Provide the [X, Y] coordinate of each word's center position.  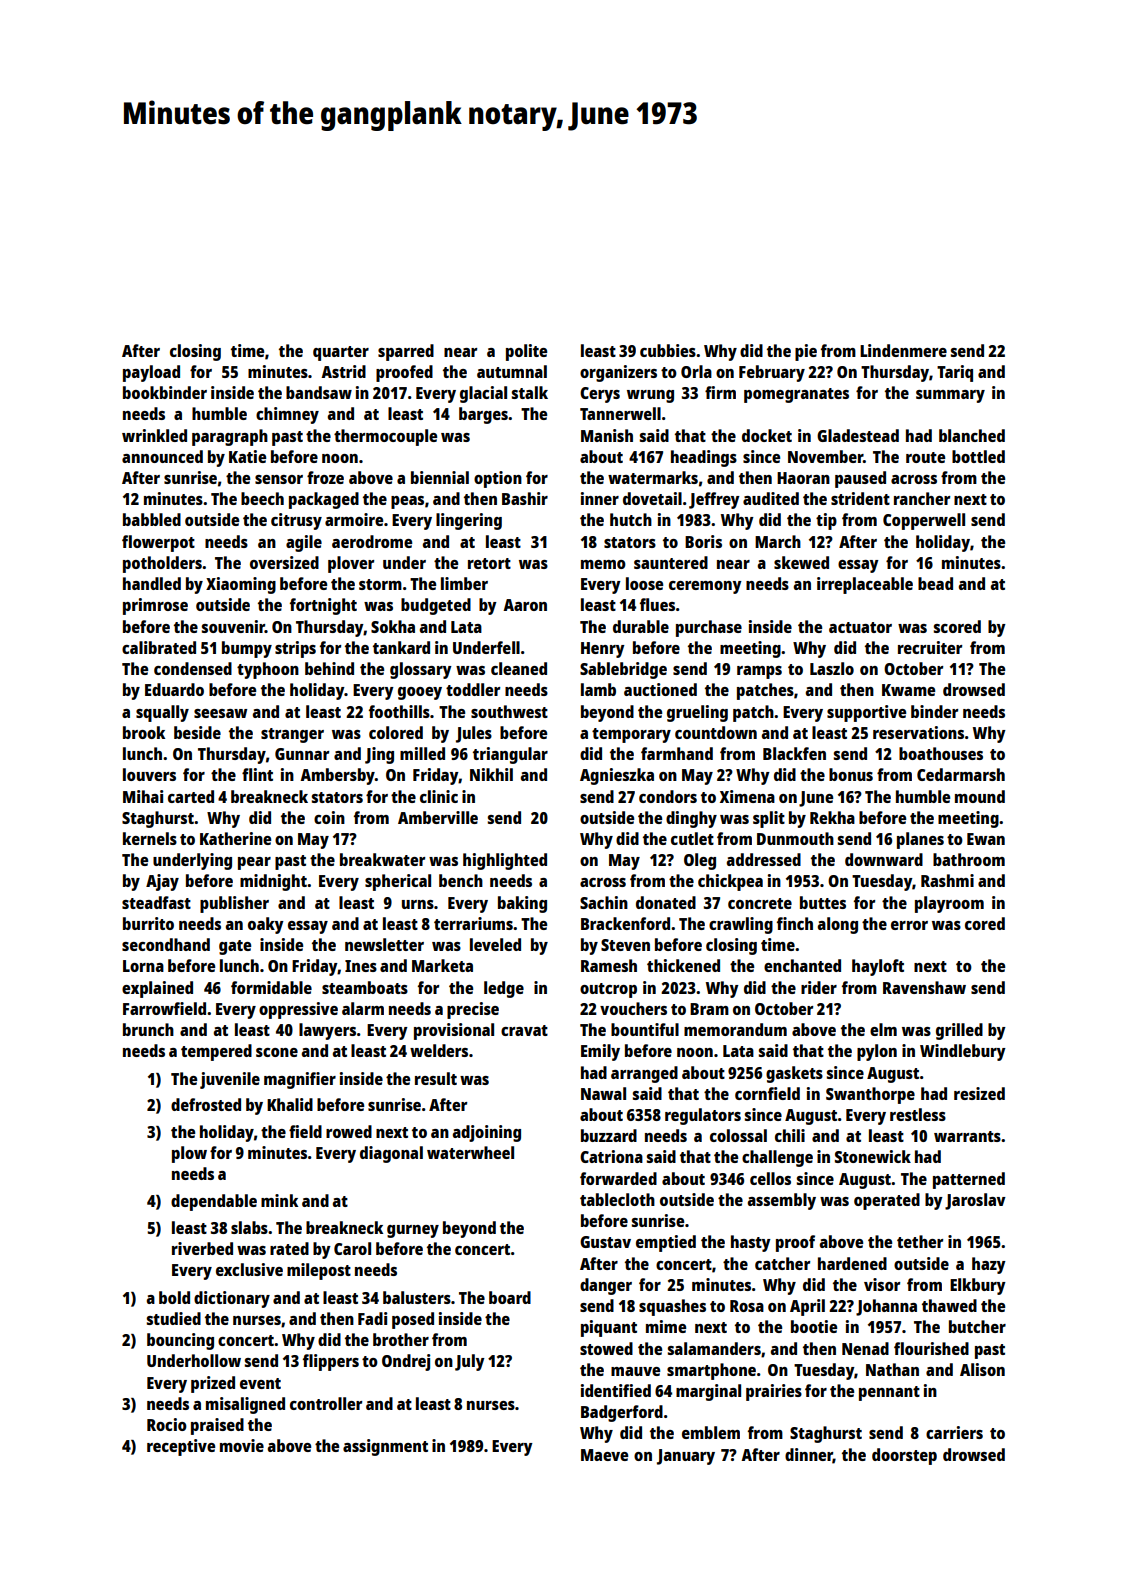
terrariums [473, 923]
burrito [148, 923]
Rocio [167, 1424]
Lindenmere [903, 350]
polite [526, 352]
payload [151, 373]
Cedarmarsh [961, 774]
